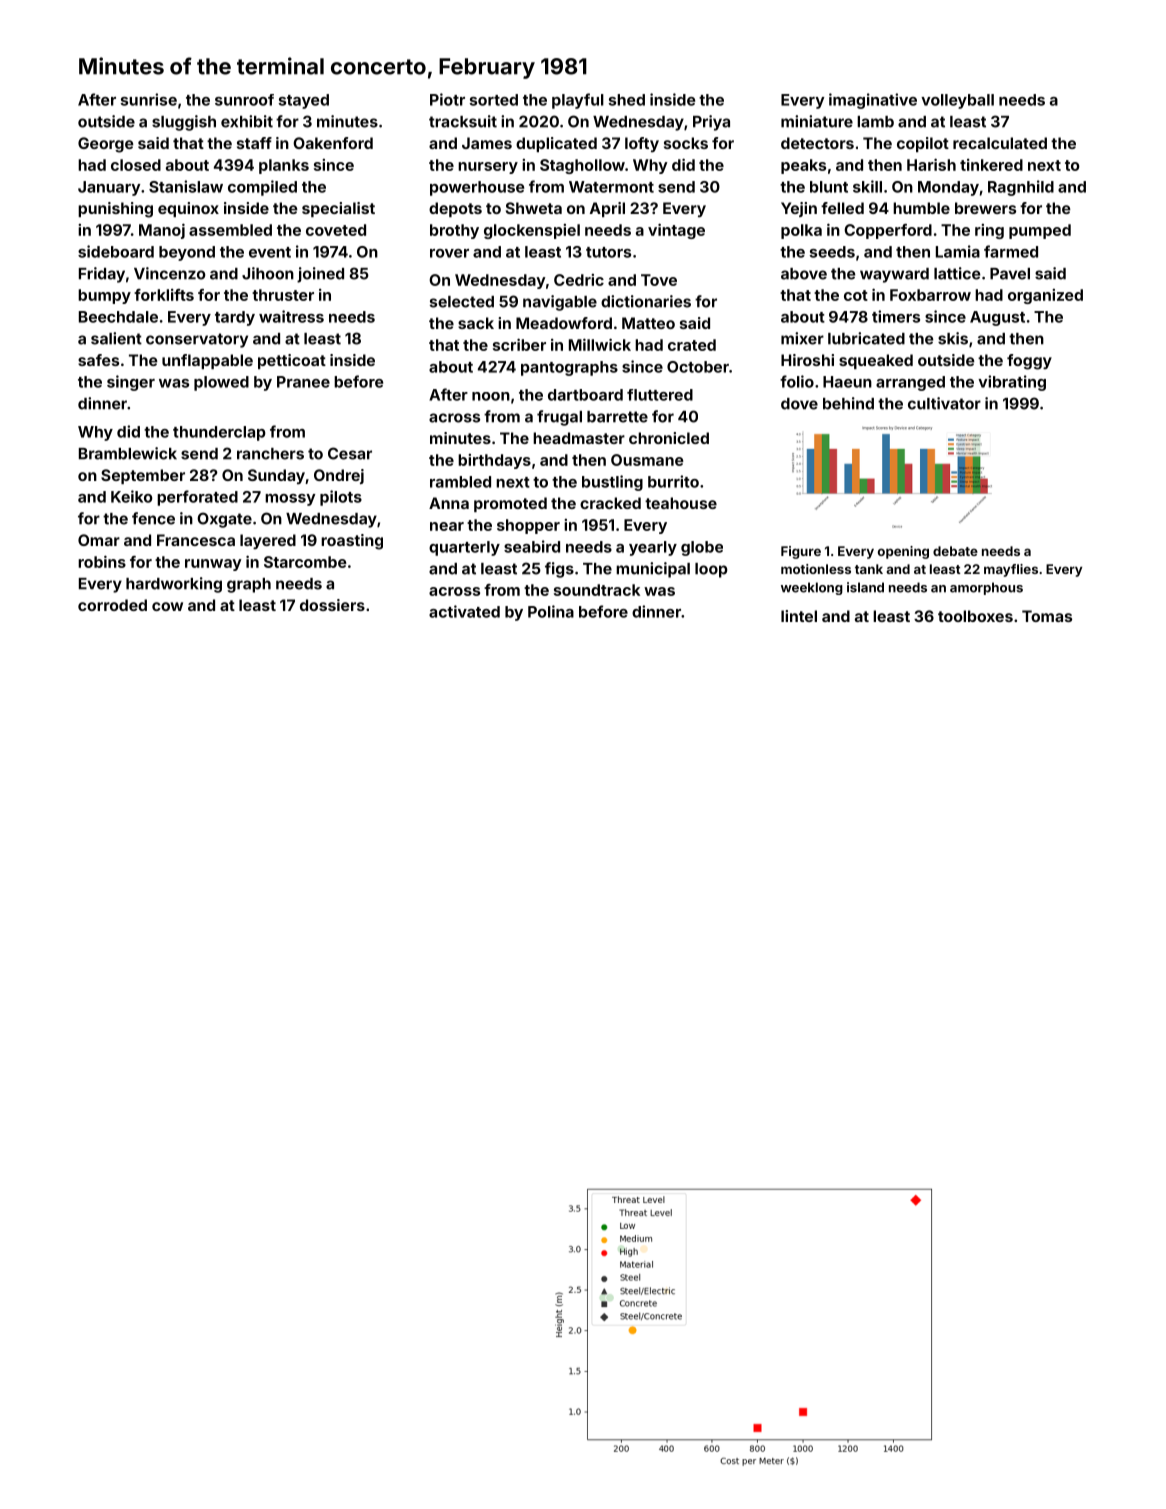  I want to click on sorted, so click(493, 100).
